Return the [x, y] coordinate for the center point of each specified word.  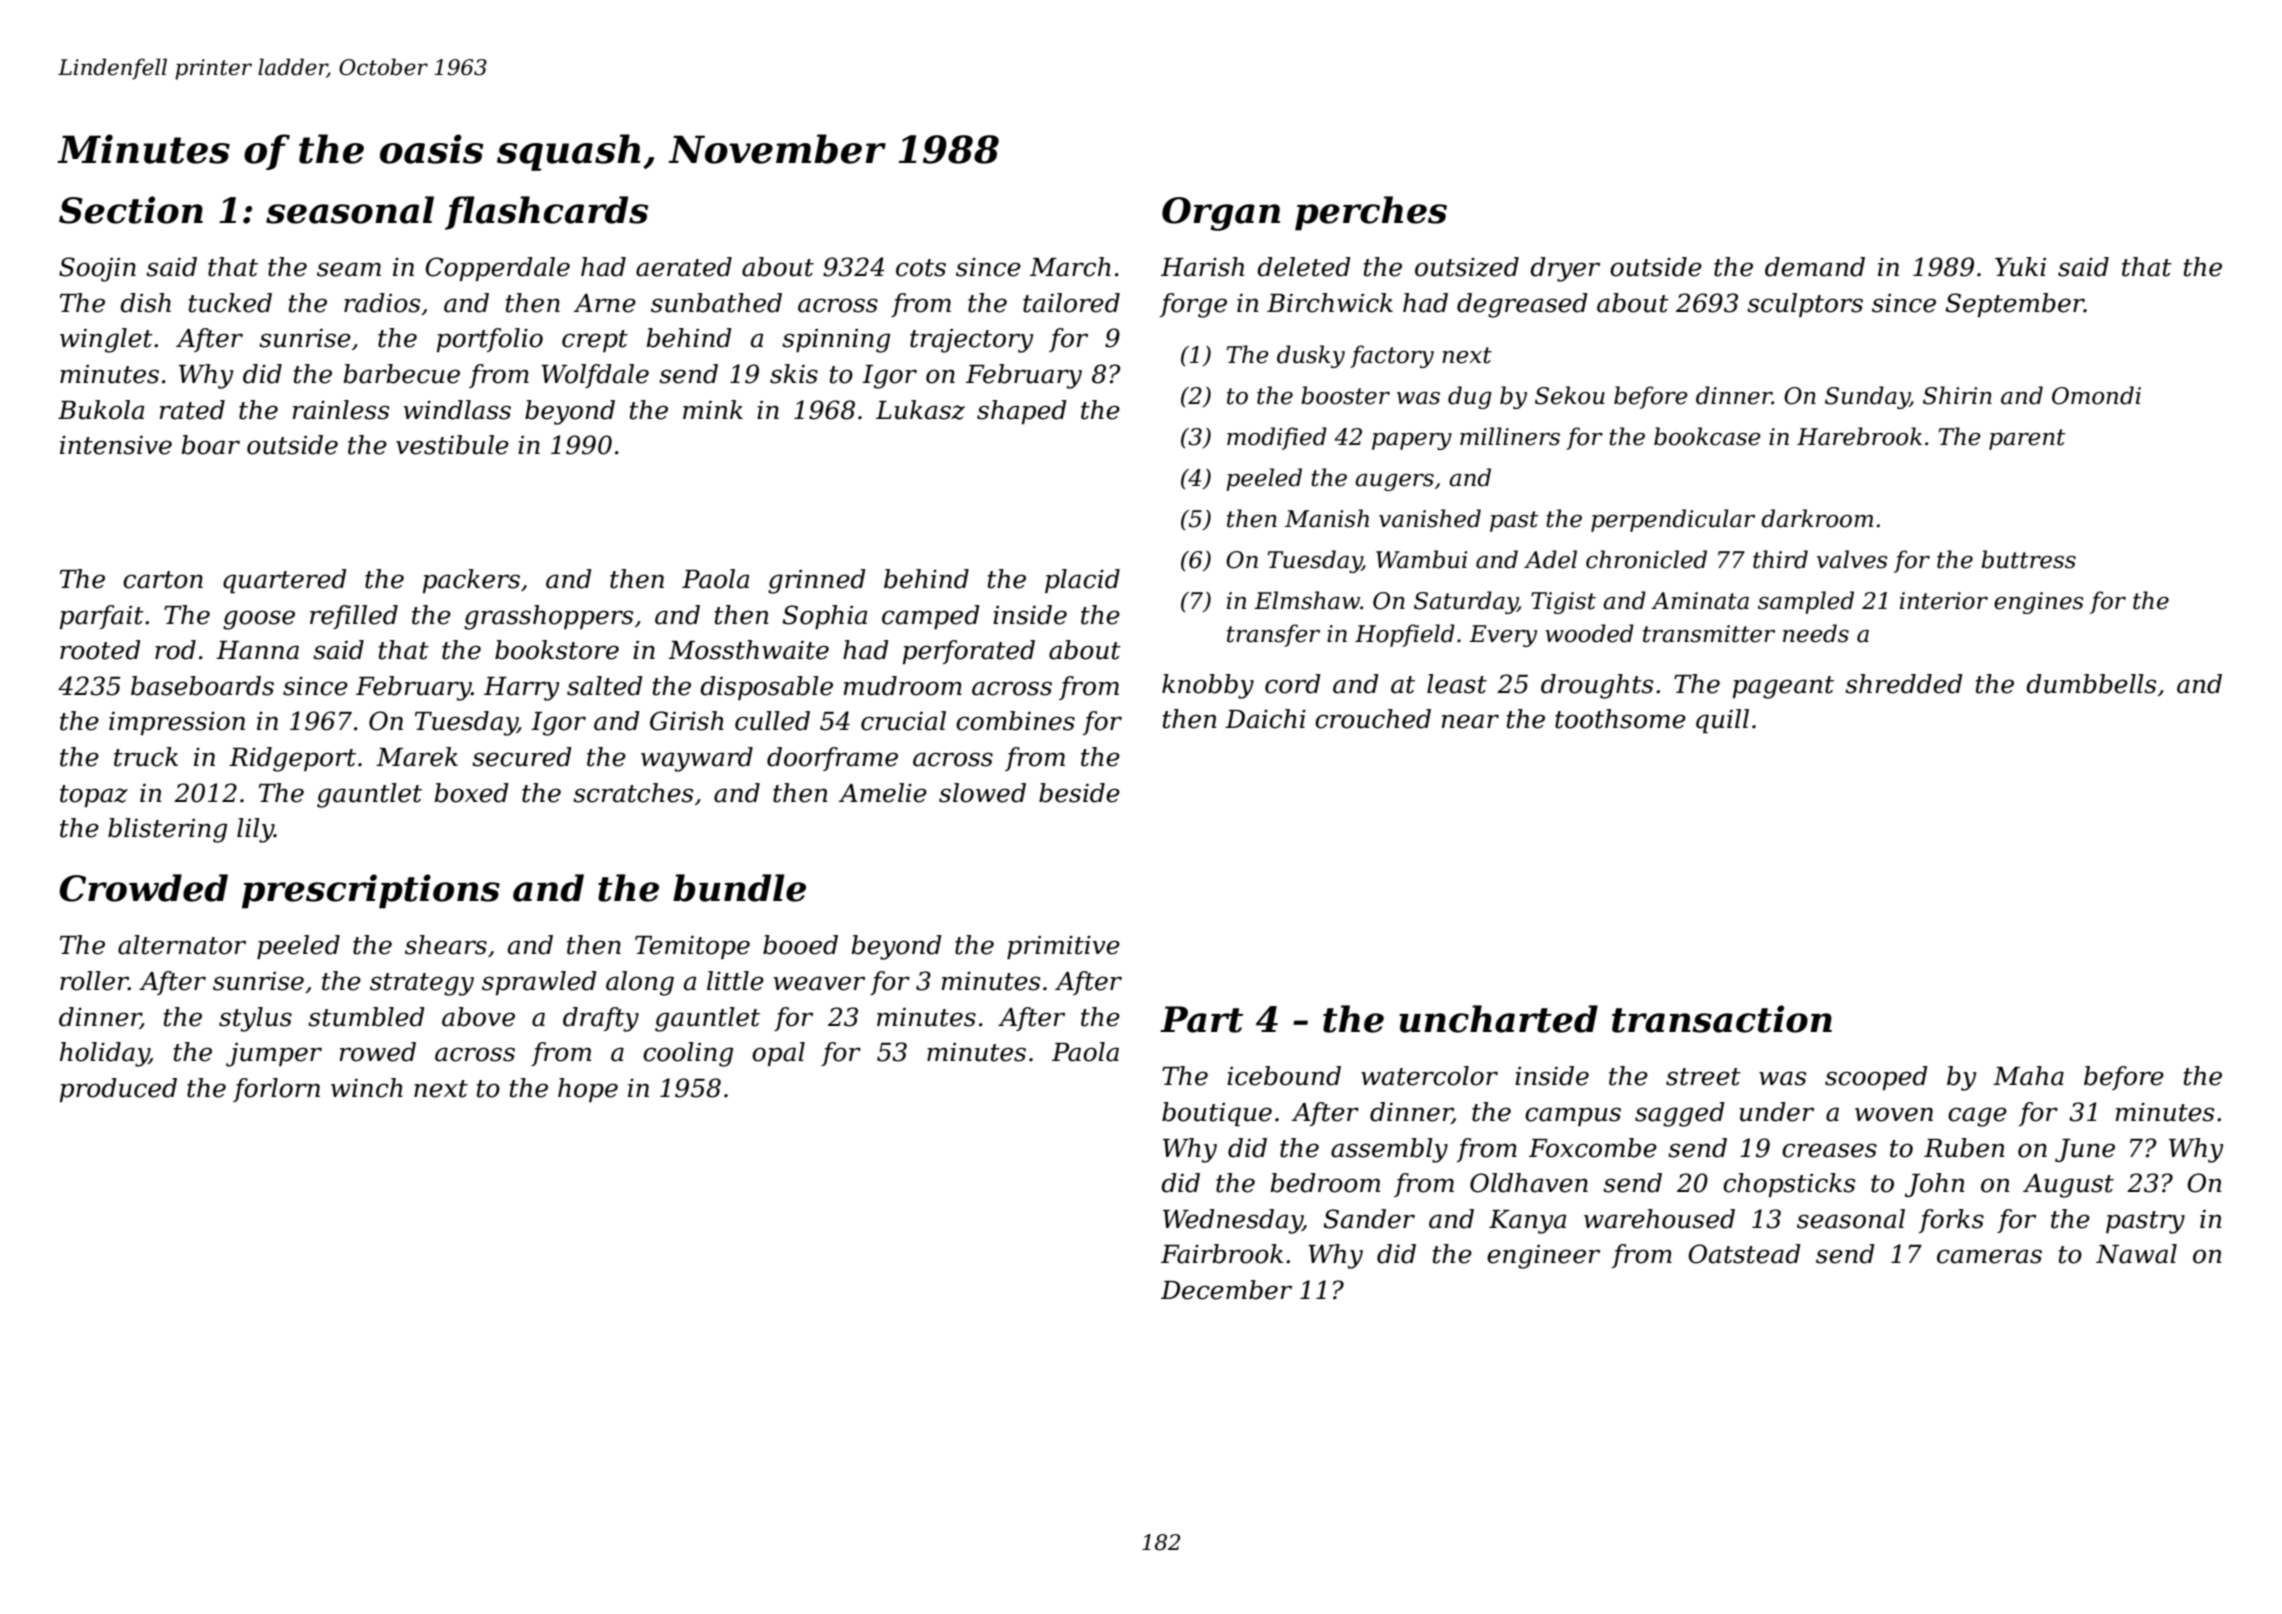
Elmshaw [1307, 600]
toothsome [1620, 719]
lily [255, 830]
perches [1371, 213]
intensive [116, 445]
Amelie [883, 793]
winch [367, 1088]
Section [131, 210]
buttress [2028, 559]
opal [778, 1054]
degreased [1522, 305]
